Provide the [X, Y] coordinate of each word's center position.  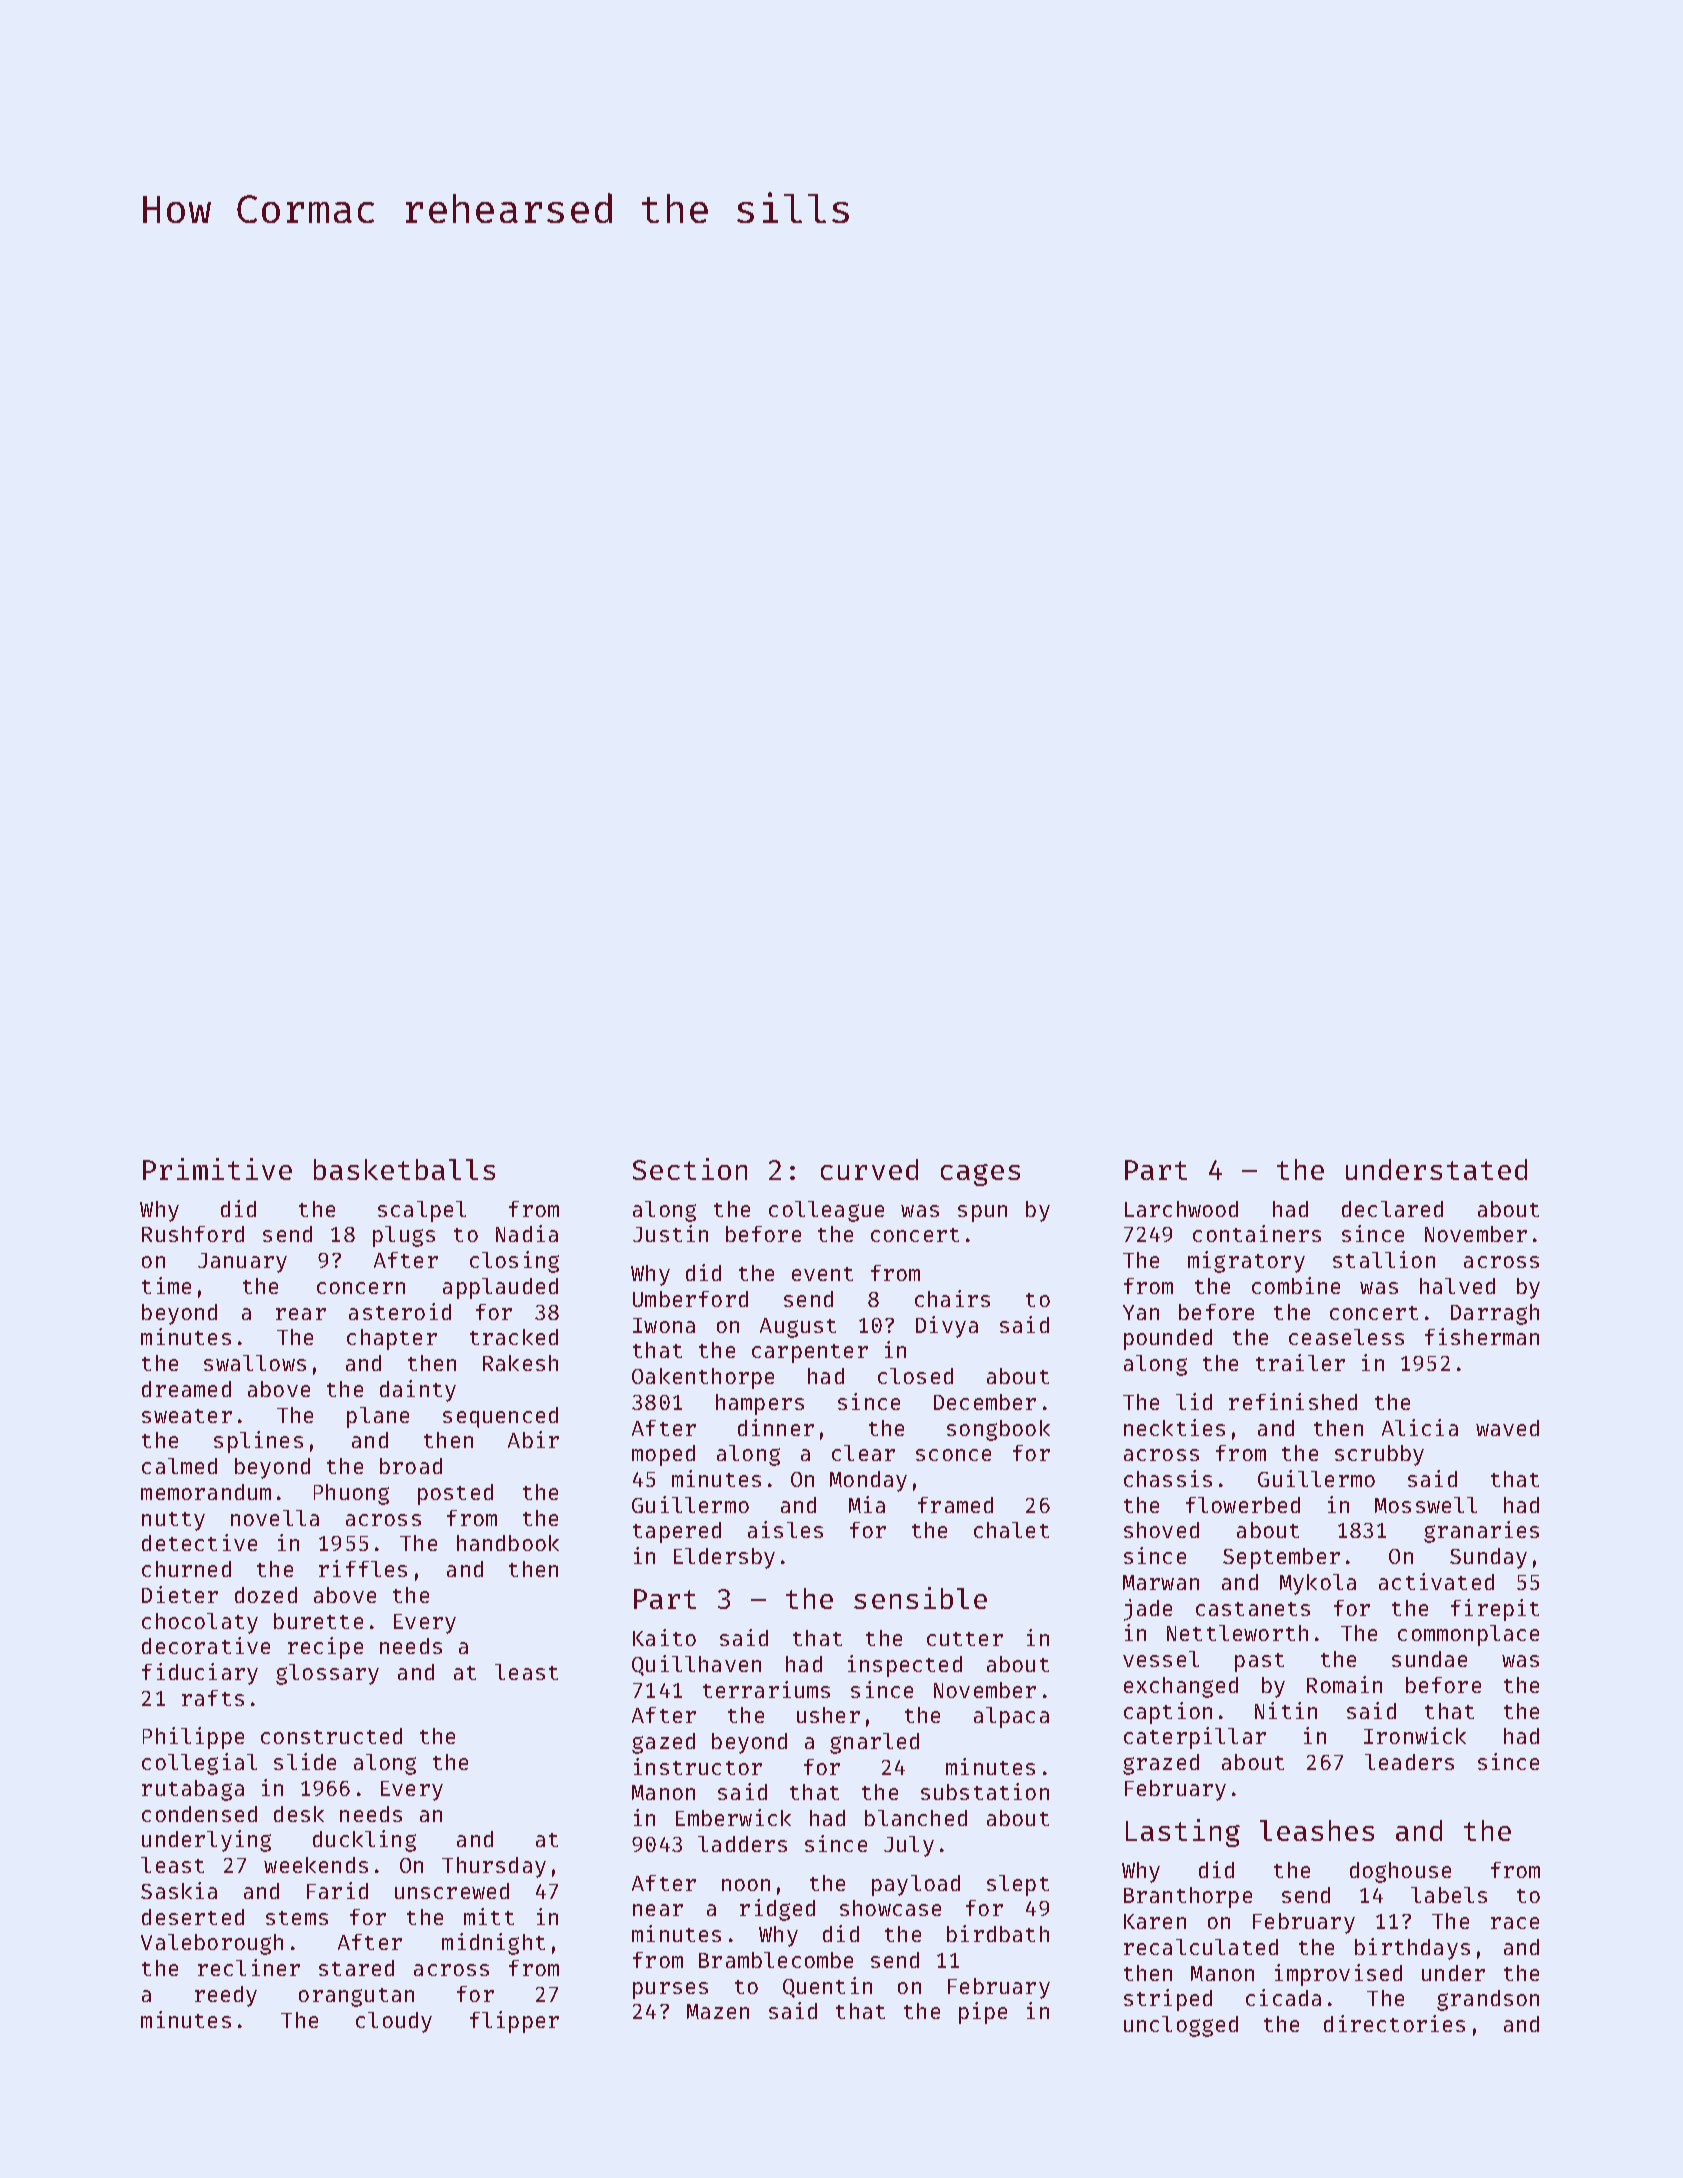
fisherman [1482, 1336]
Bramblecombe [776, 1960]
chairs [952, 1298]
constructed [331, 1736]
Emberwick [733, 1817]
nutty [173, 1521]
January [242, 1263]
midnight [493, 1944]
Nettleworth [1237, 1633]
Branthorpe [1188, 1897]
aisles [785, 1529]
